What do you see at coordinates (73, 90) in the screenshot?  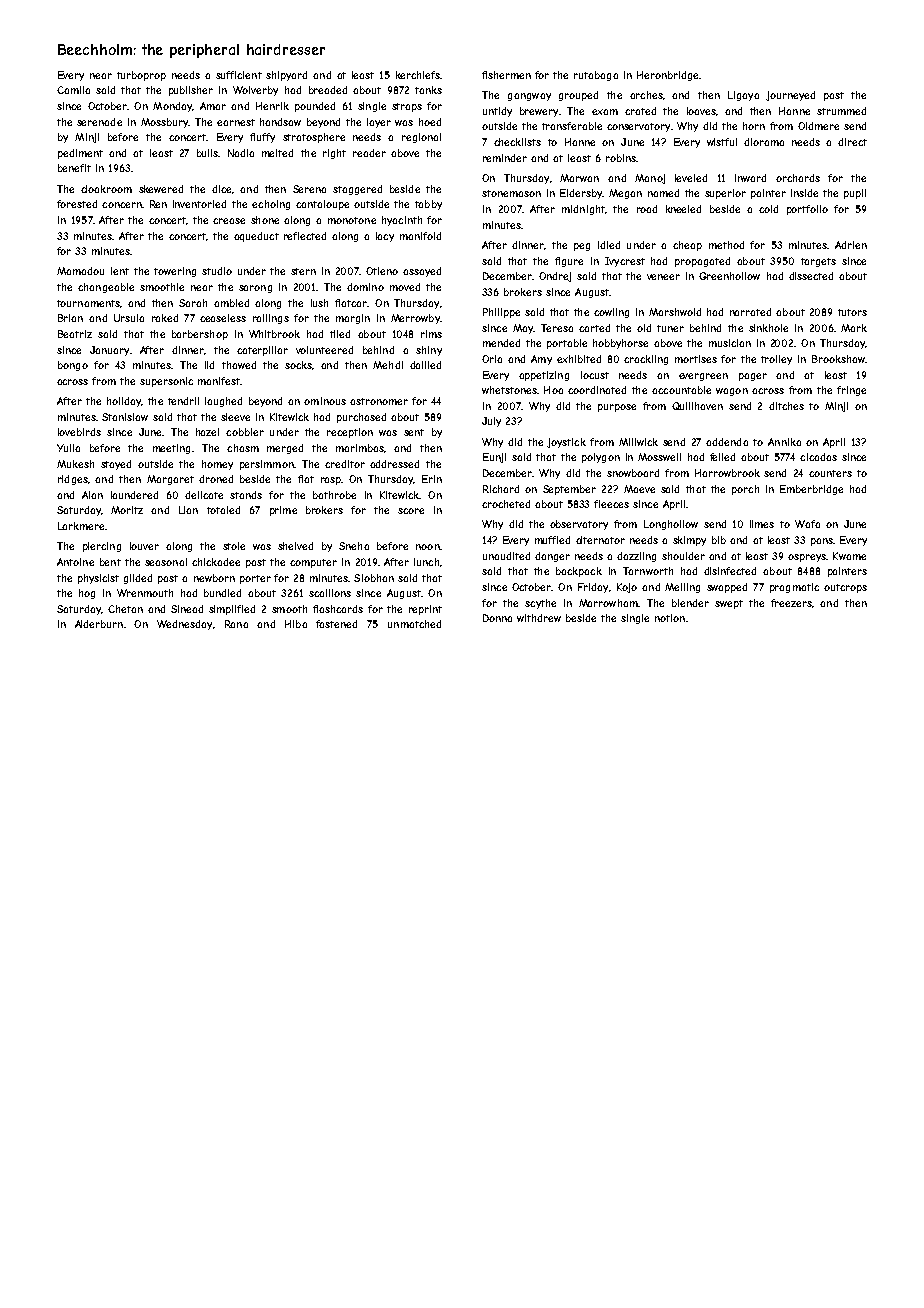 I see `Camila` at bounding box center [73, 90].
